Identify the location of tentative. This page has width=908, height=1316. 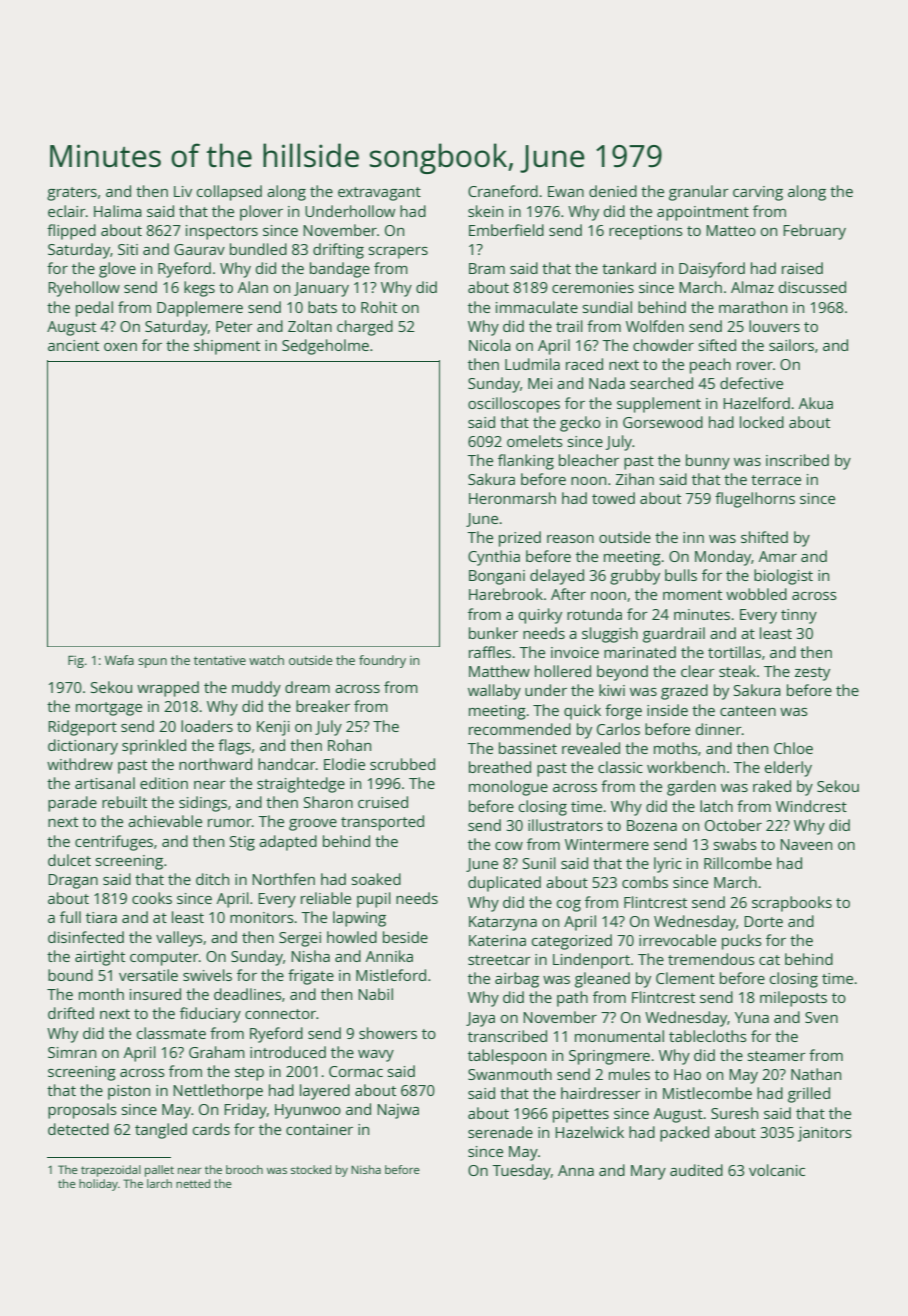
(220, 660).
